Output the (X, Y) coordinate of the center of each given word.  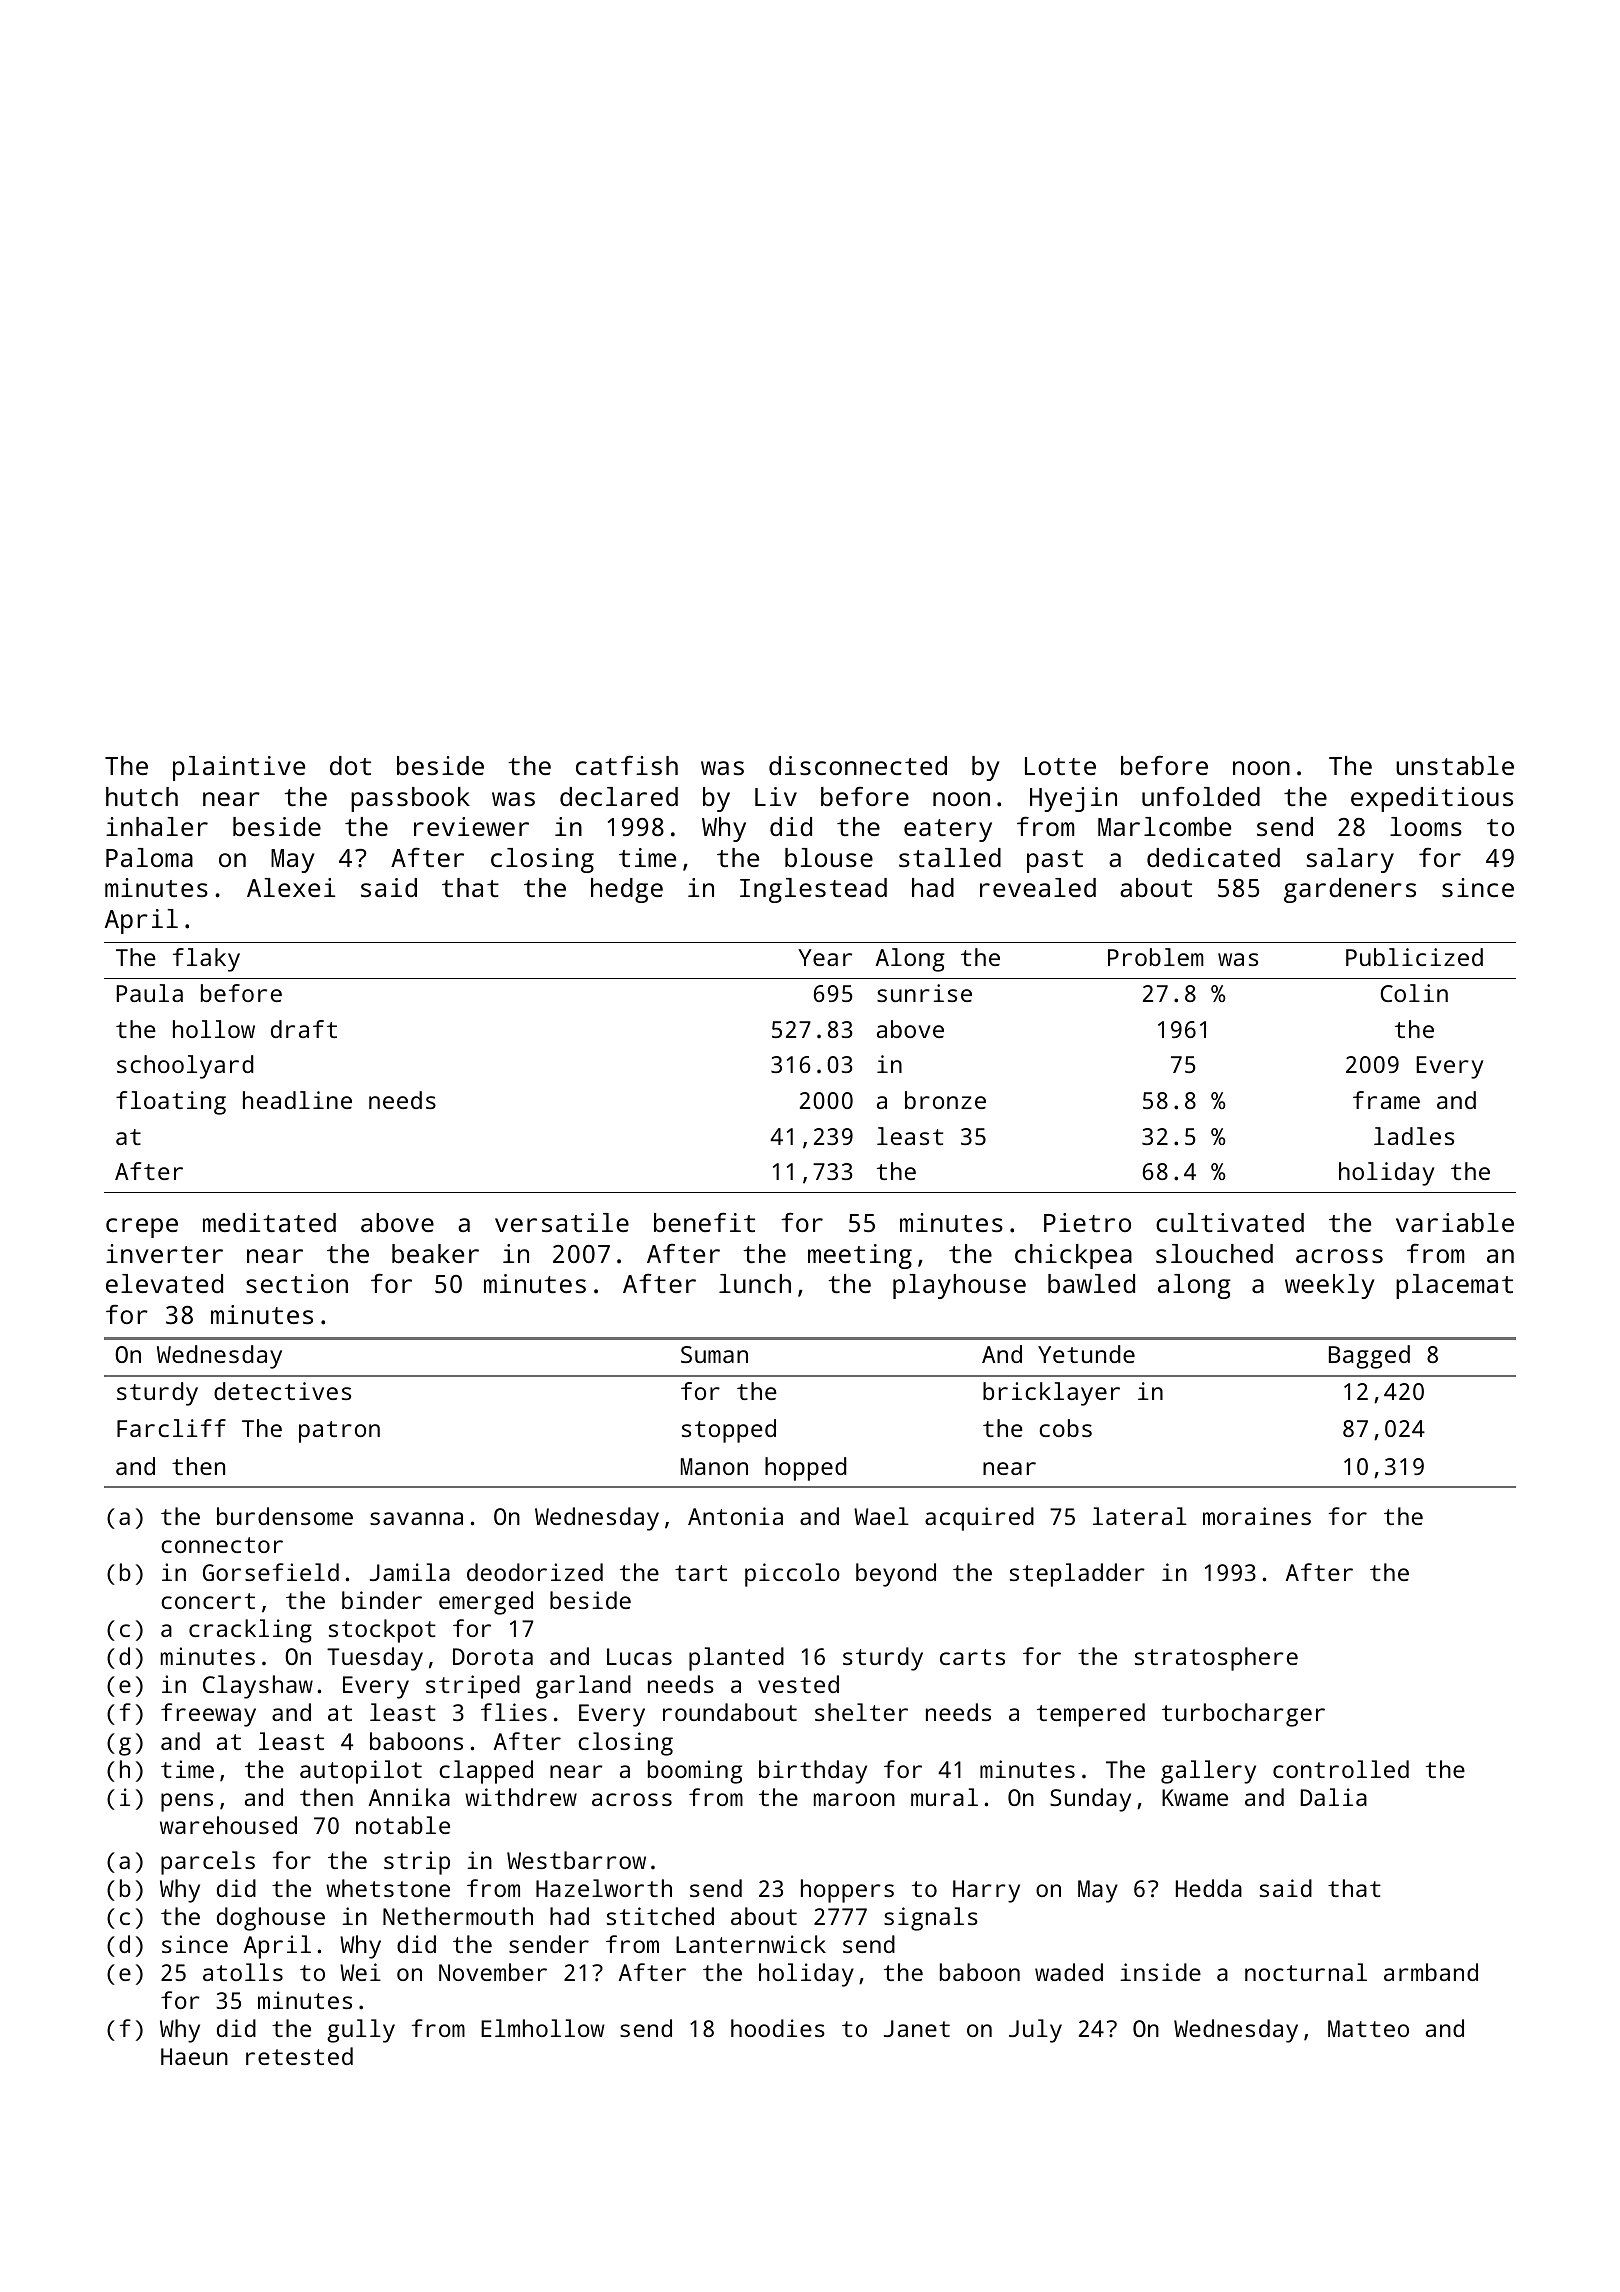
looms (1426, 826)
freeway (208, 1715)
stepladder (1077, 1575)
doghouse (271, 1919)
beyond (896, 1575)
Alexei (291, 887)
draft (304, 1029)
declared (619, 796)
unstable (1455, 765)
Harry (986, 1891)
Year (825, 957)
